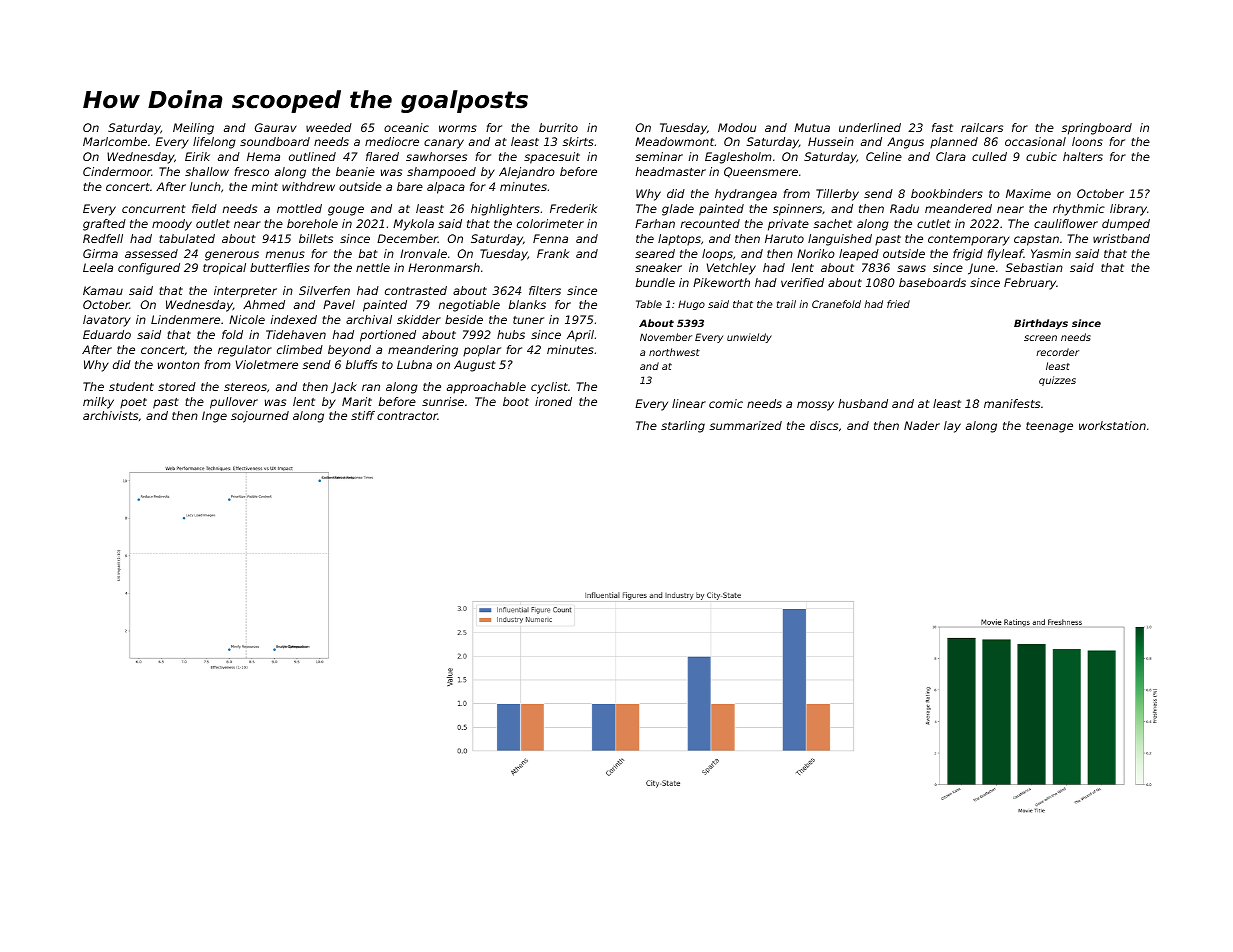 This screenshot has height=952, width=1233. Describe the element at coordinates (932, 282) in the screenshot. I see `baseboards` at that location.
